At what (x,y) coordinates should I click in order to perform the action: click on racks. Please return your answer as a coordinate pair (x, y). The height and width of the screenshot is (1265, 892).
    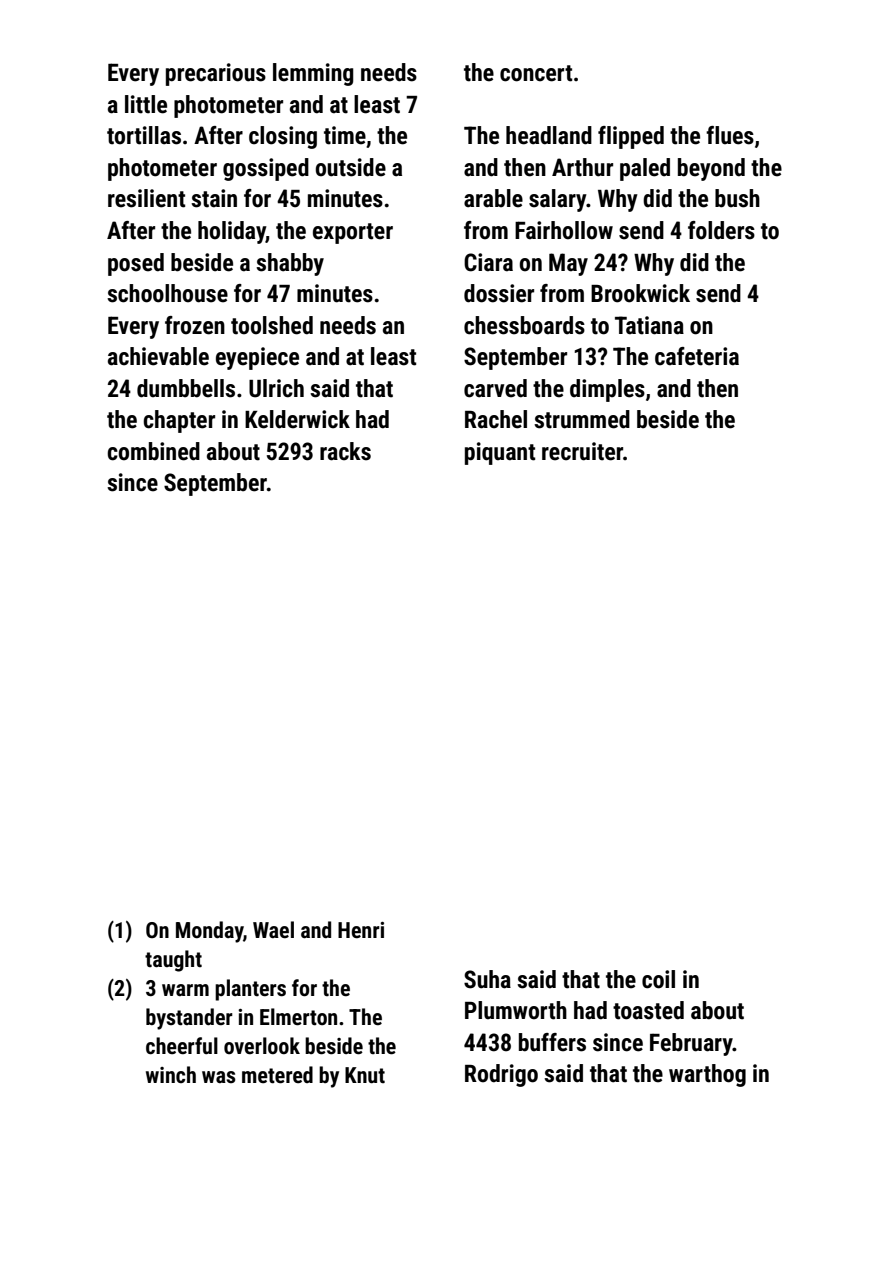
    Looking at the image, I should click on (345, 451).
